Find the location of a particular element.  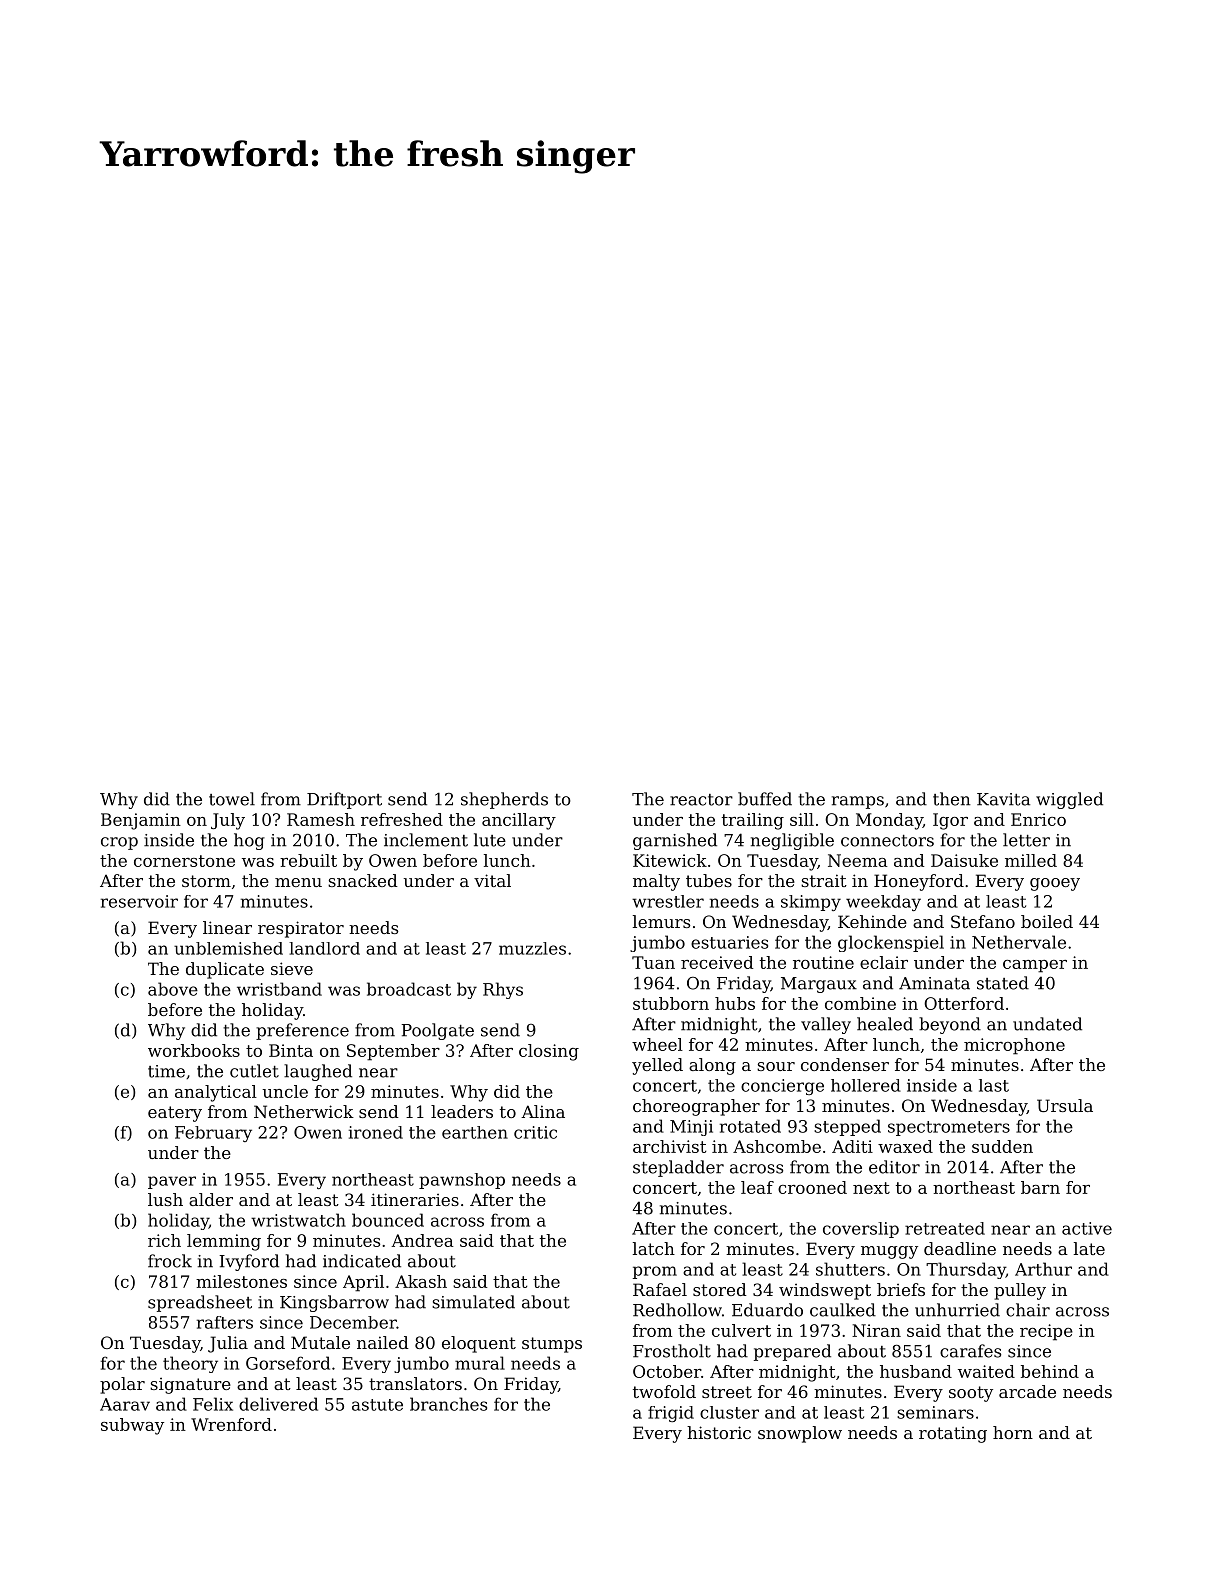

hubs is located at coordinates (735, 1003).
